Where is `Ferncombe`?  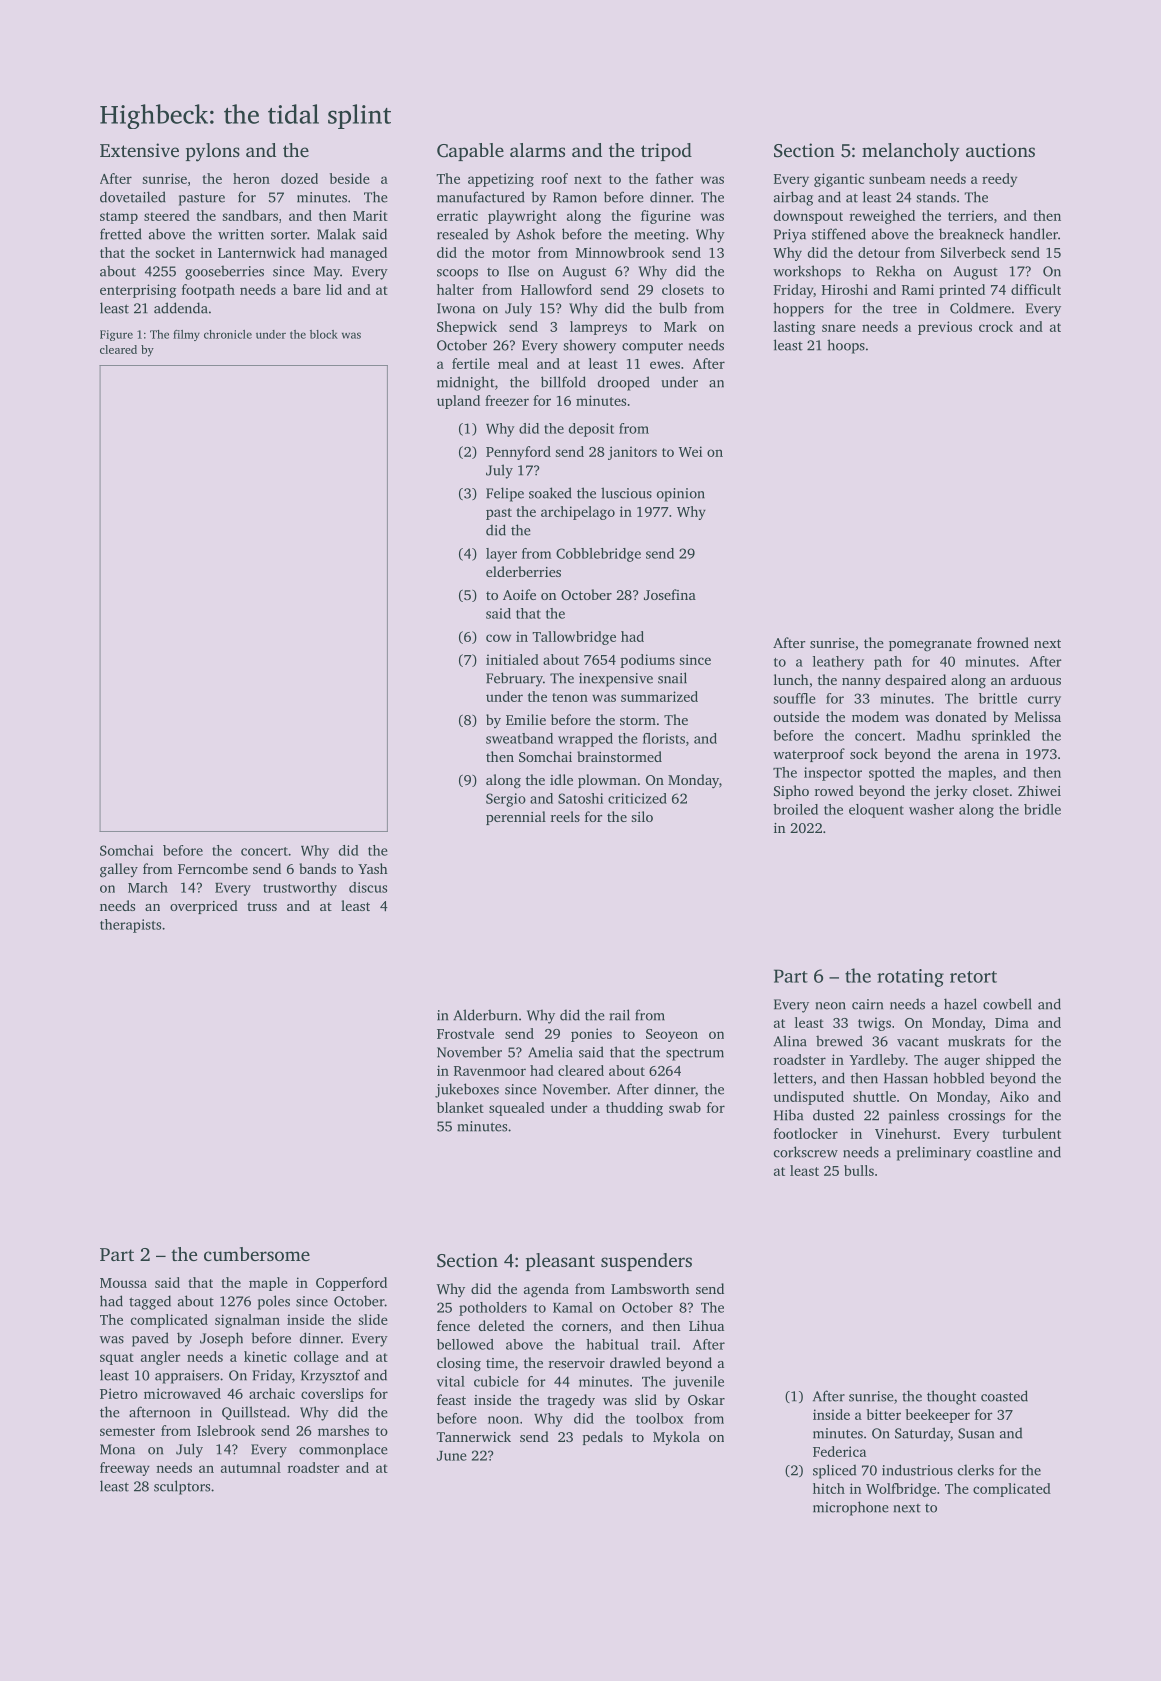 Ferncombe is located at coordinates (213, 868).
